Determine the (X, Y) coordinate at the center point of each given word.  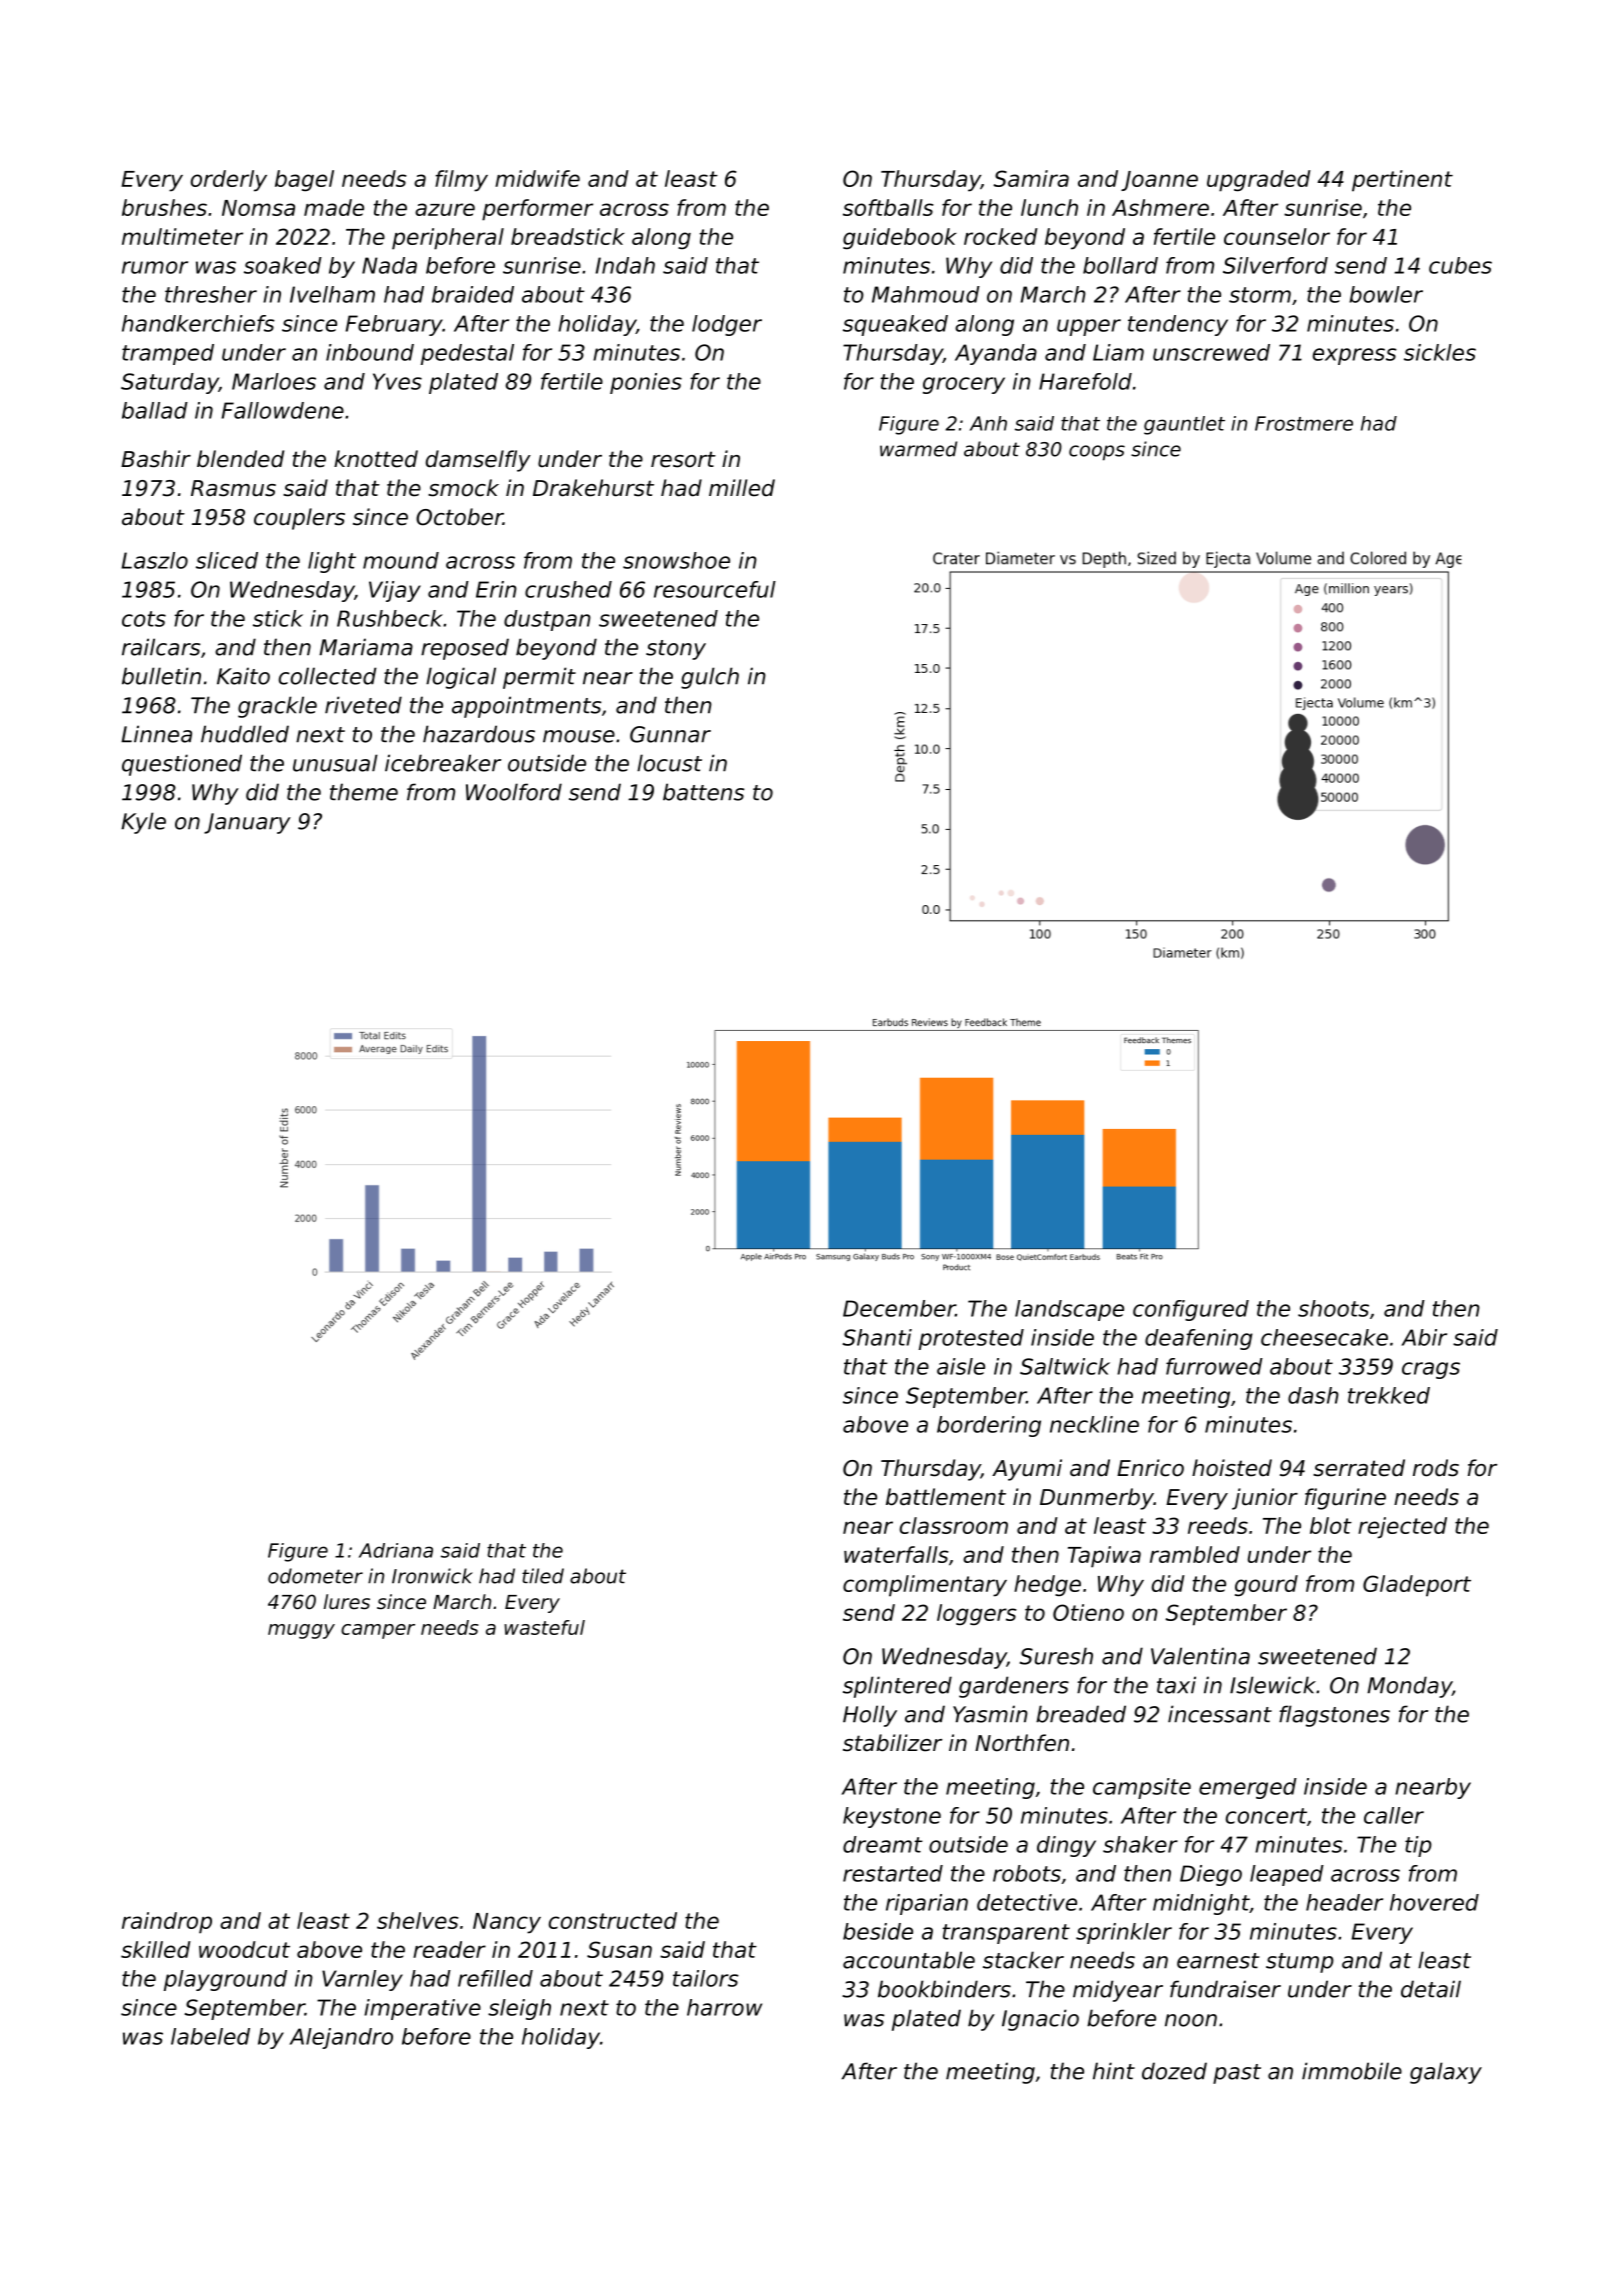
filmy (461, 181)
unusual (335, 763)
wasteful (544, 1627)
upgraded (1259, 181)
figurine (1345, 1499)
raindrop (167, 1923)
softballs (888, 207)
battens (703, 792)
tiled (543, 1576)
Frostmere (1304, 423)
